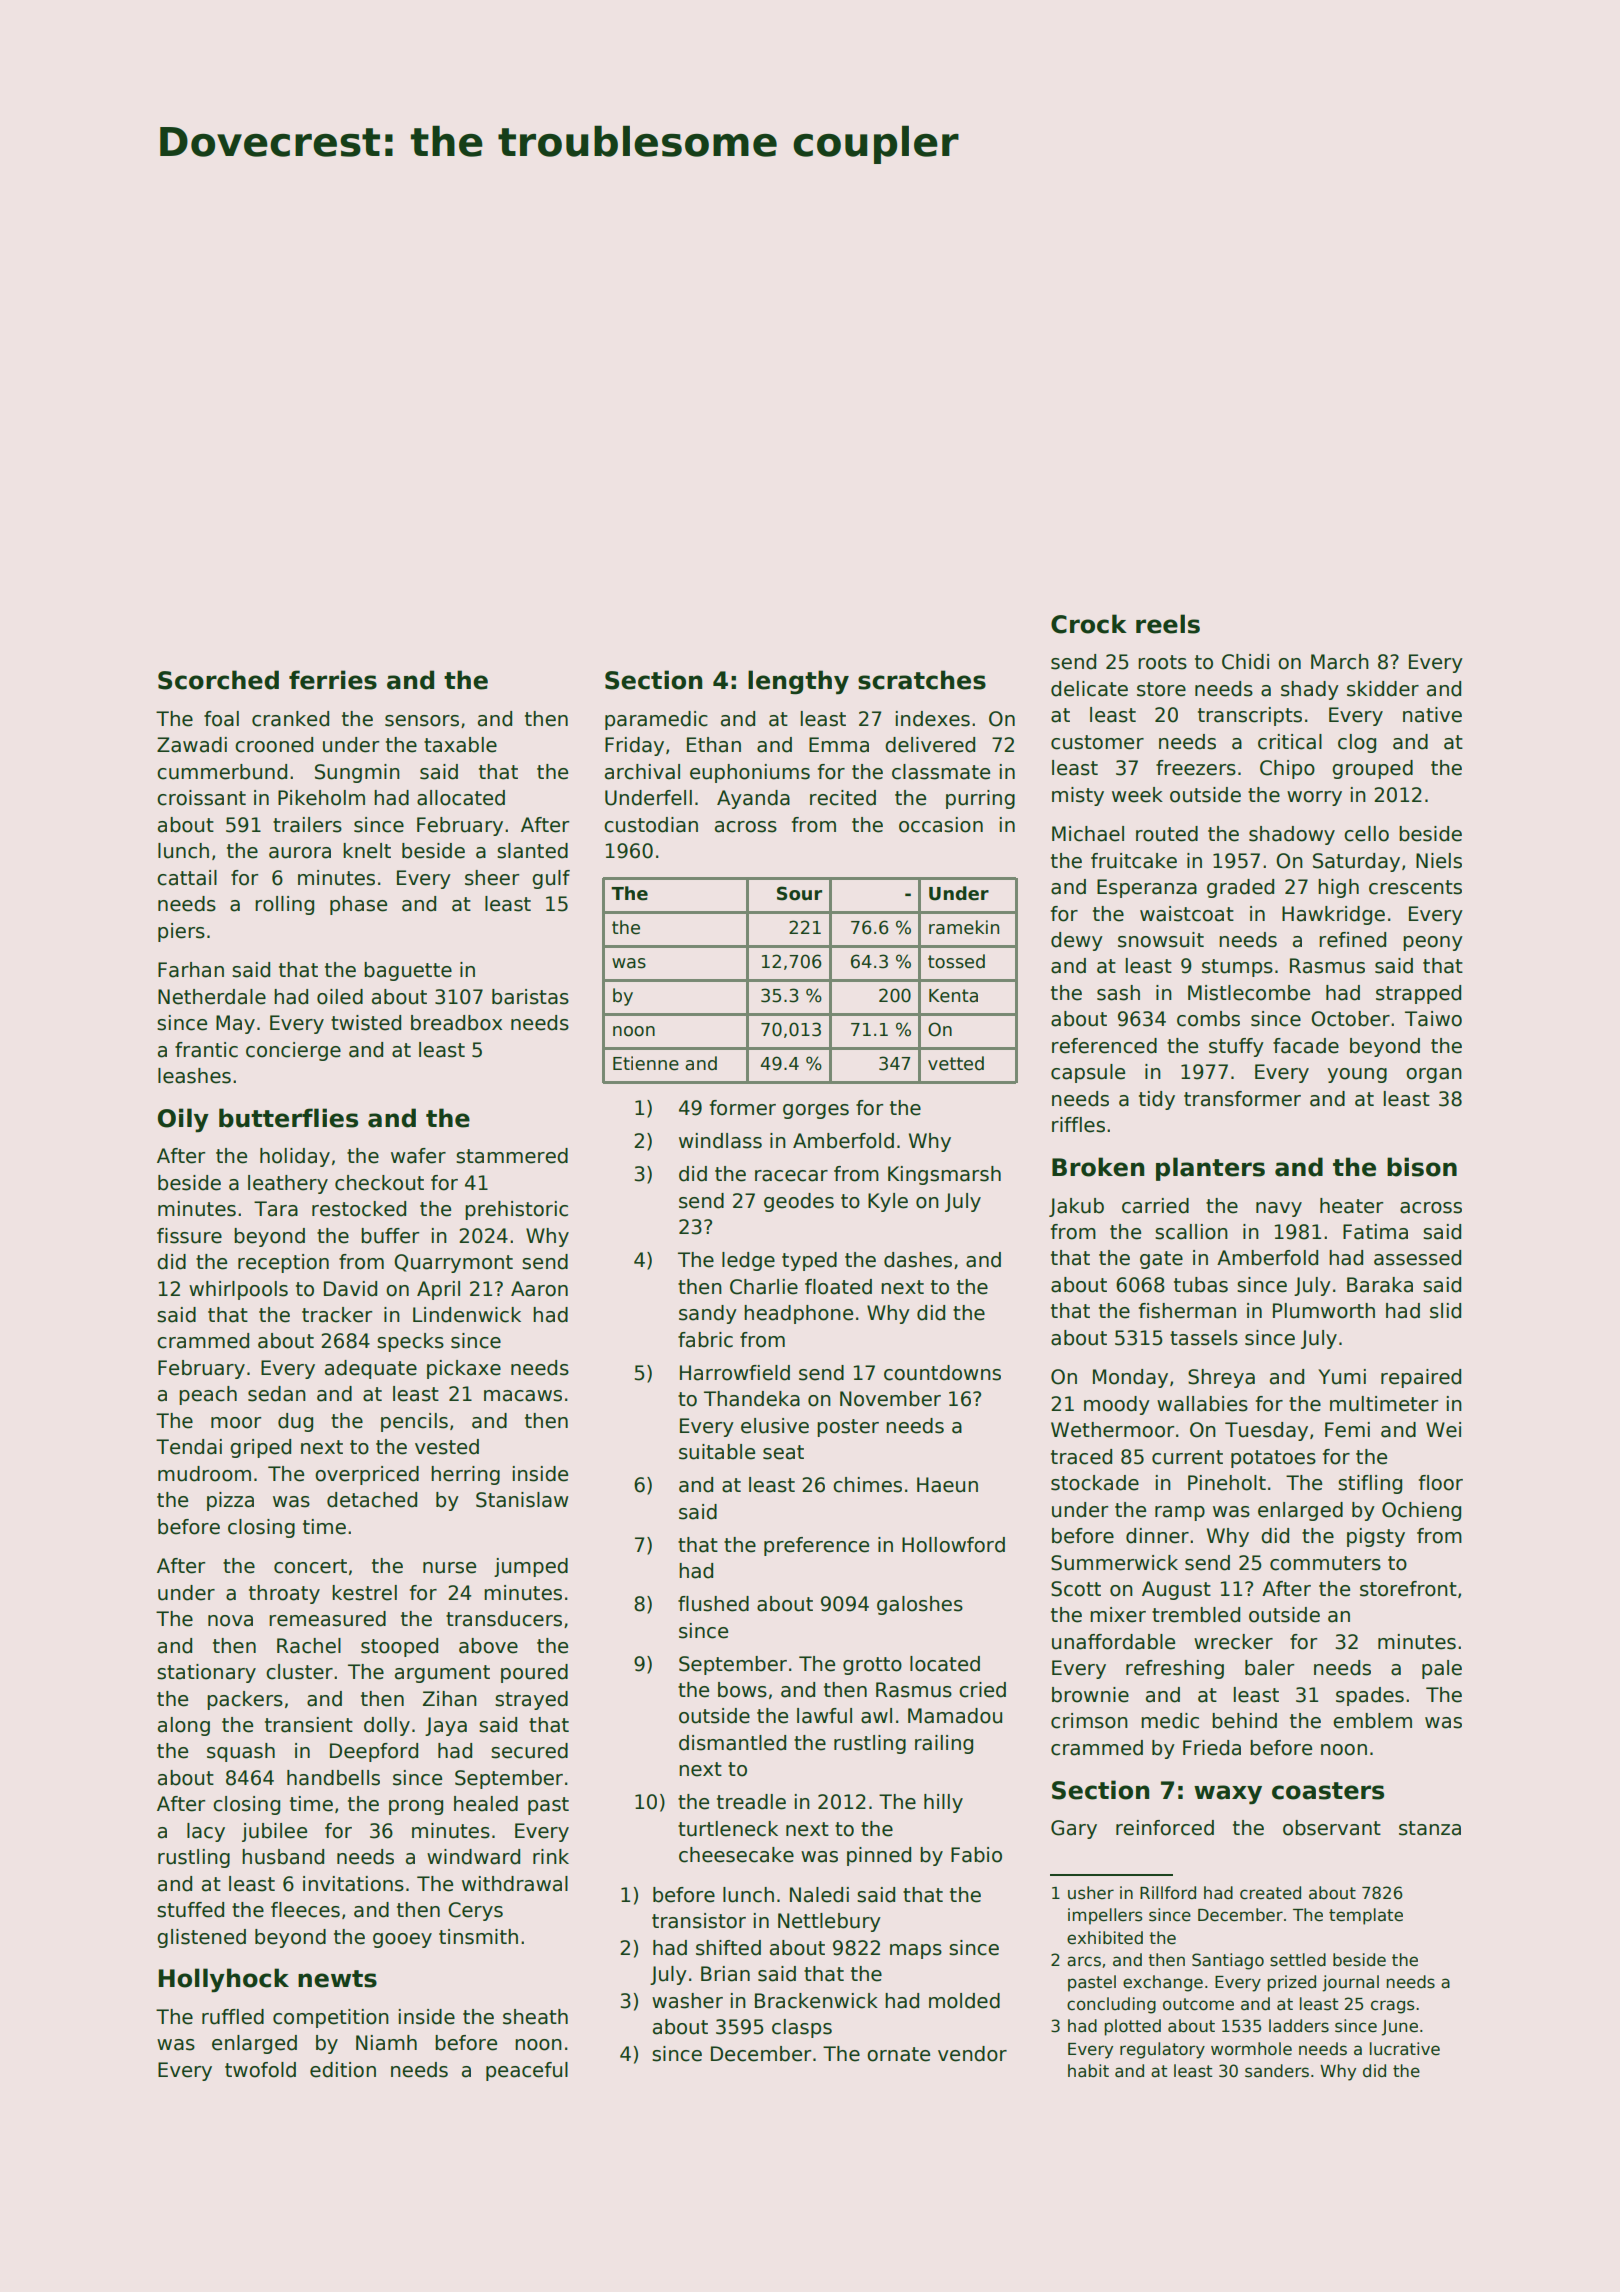 Image resolution: width=1620 pixels, height=2292 pixels. I want to click on ferries, so click(333, 680).
